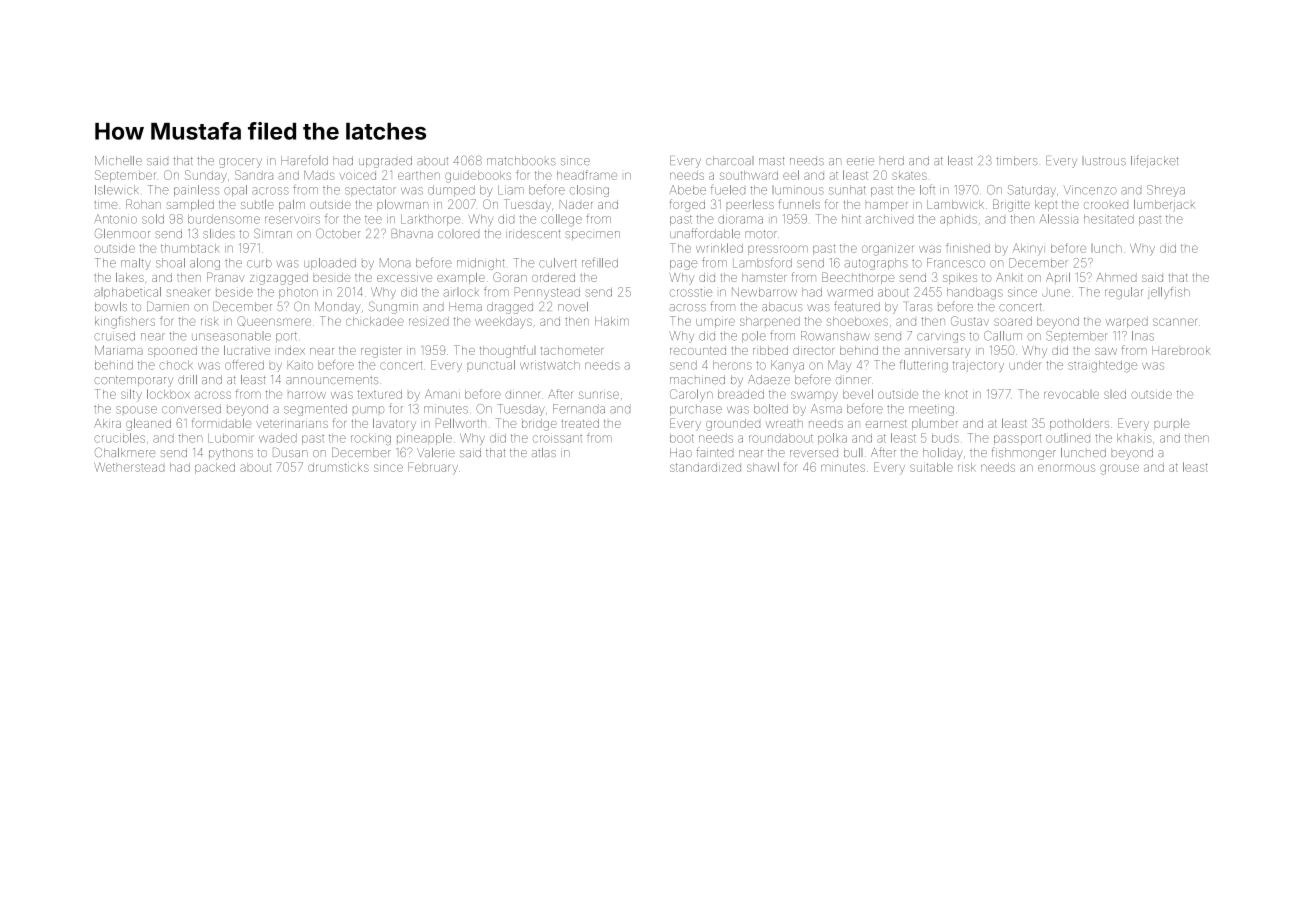 This image has height=924, width=1308. Describe the element at coordinates (978, 366) in the image. I see `trajectory` at that location.
